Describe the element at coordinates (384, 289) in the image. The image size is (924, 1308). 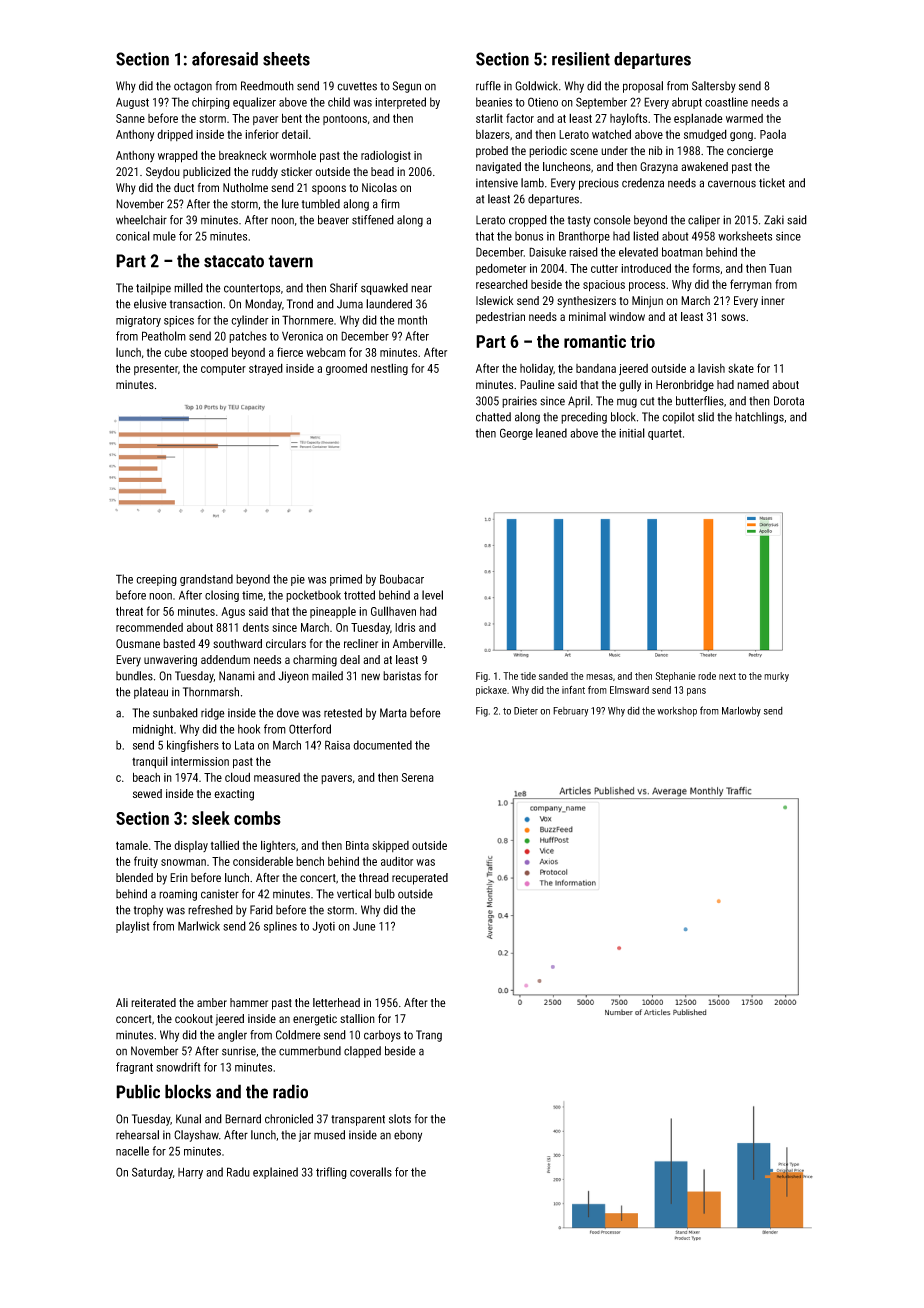
I see `squawked` at that location.
